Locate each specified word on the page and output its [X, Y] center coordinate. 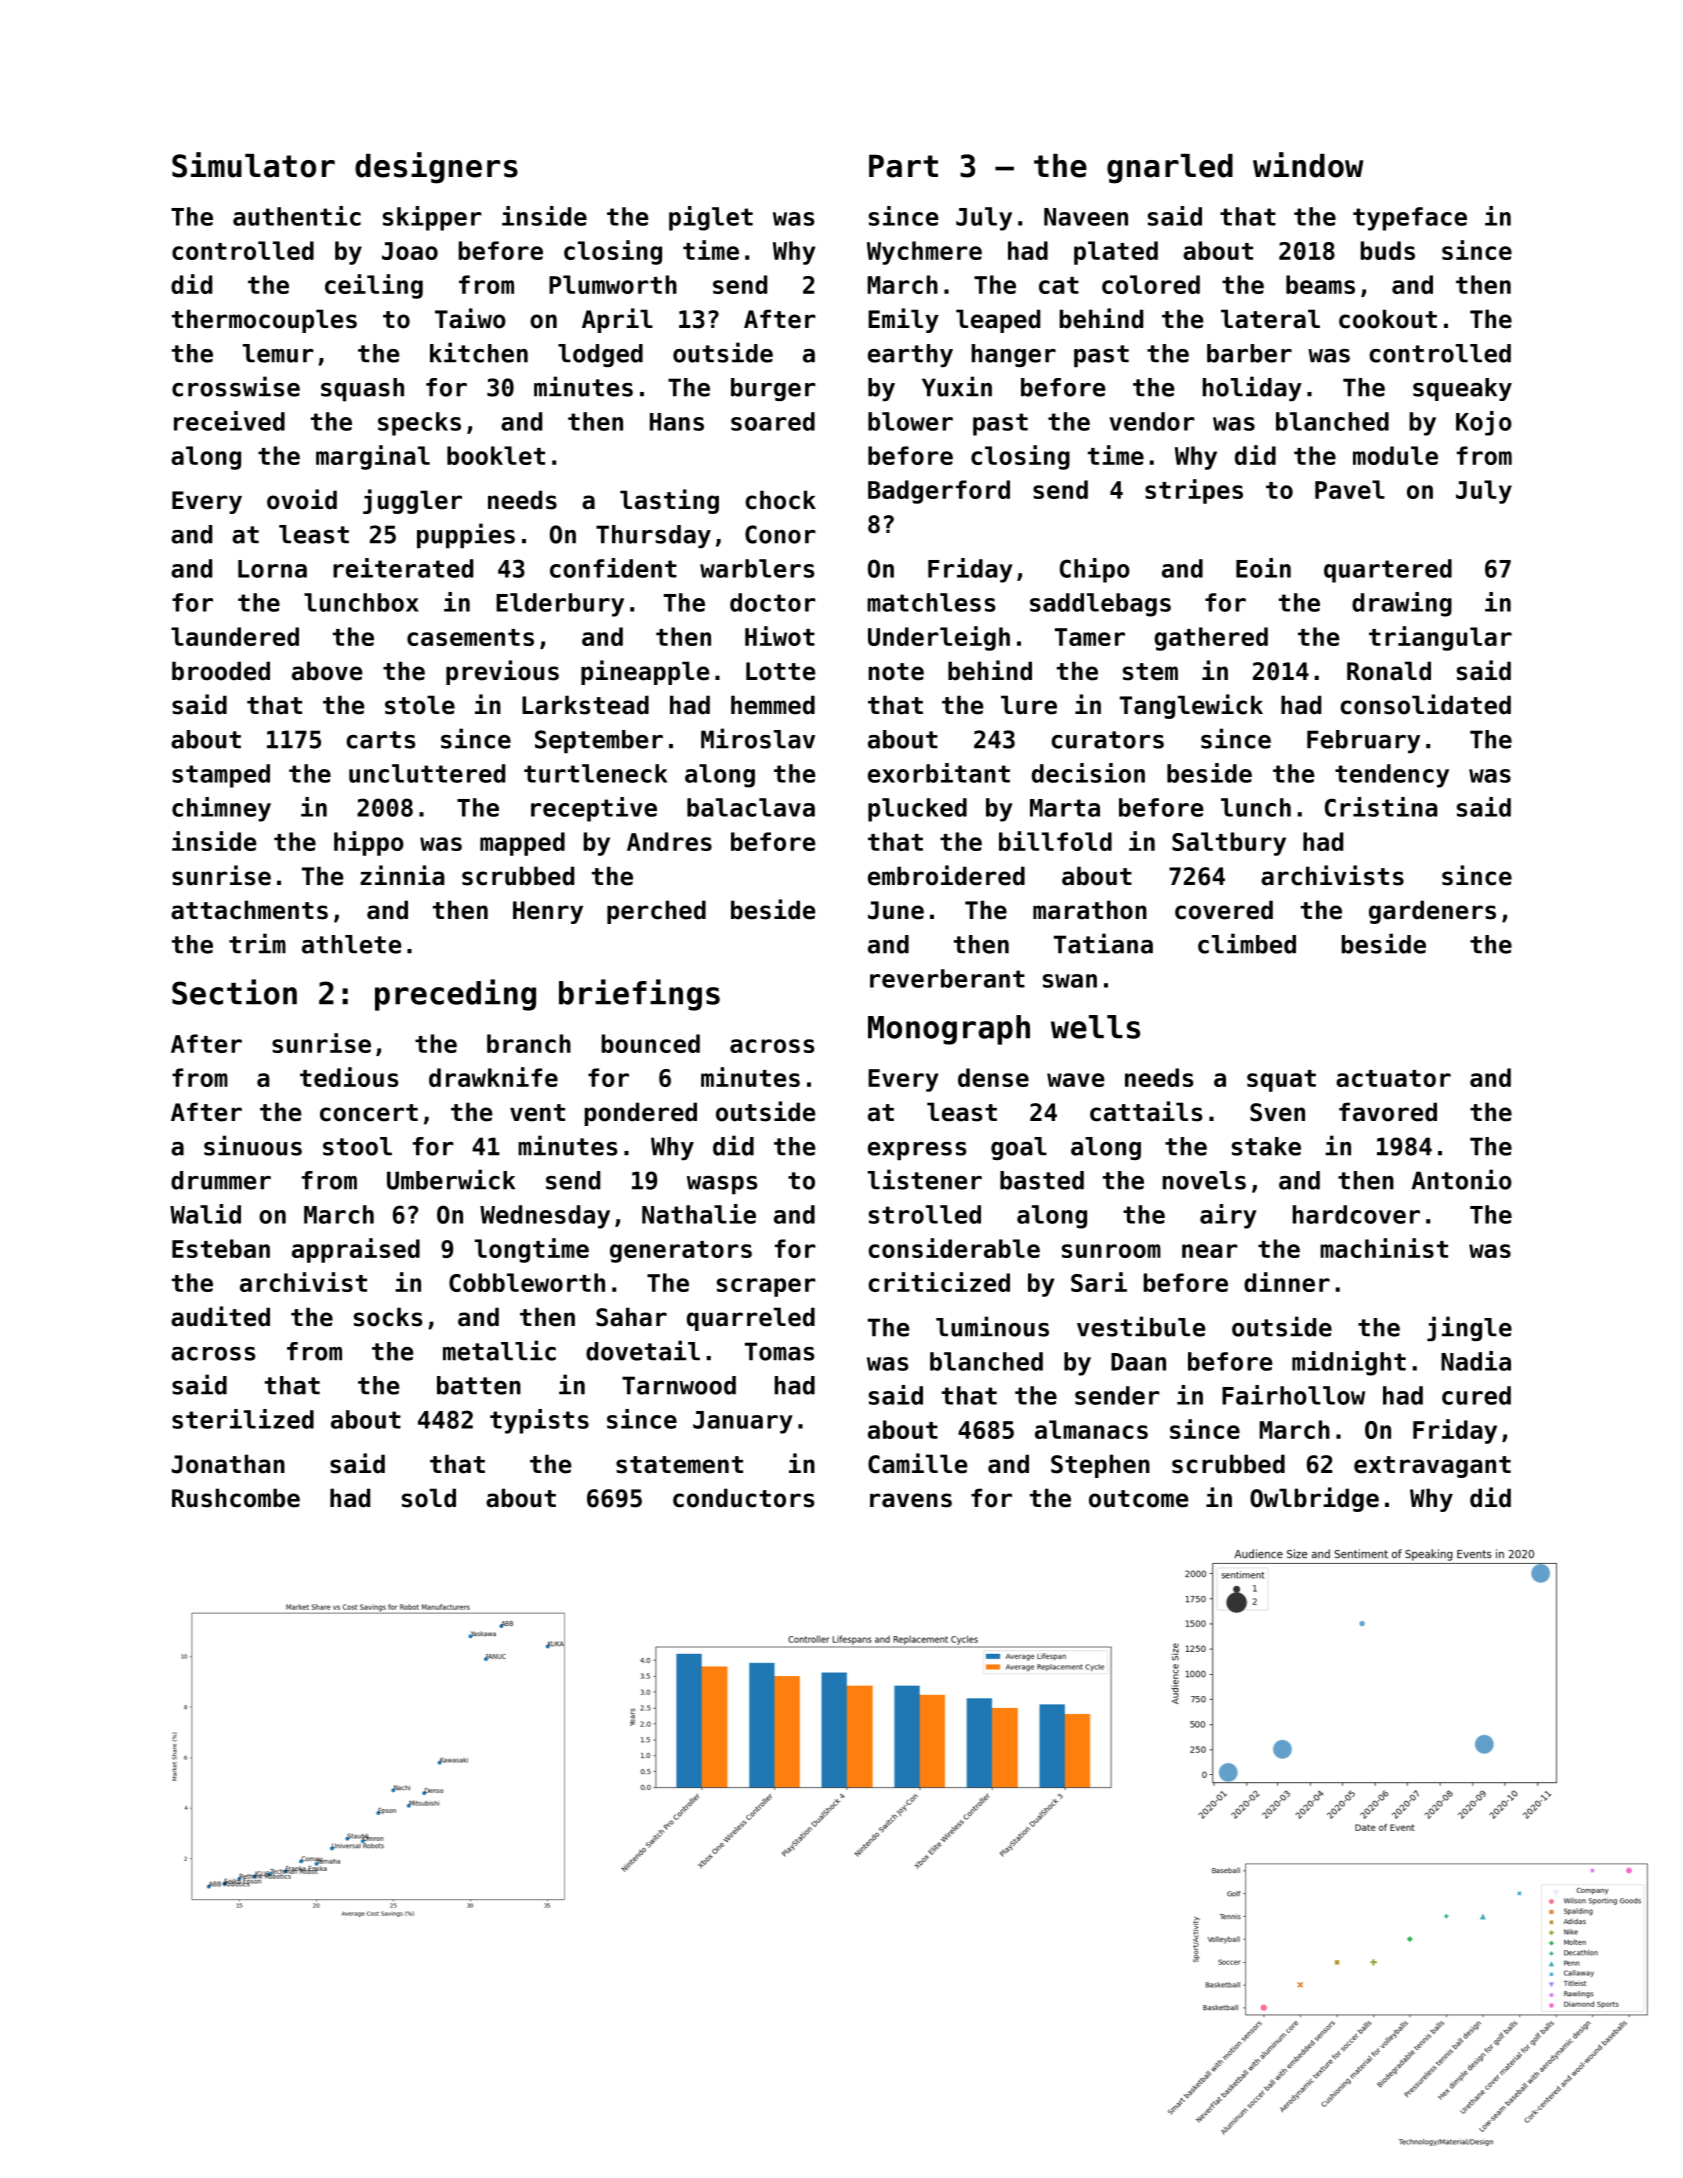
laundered [235, 636]
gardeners [1432, 912]
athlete [351, 944]
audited [220, 1316]
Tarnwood [679, 1385]
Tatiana [1103, 943]
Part [903, 166]
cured [1476, 1395]
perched [656, 912]
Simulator [253, 165]
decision [1088, 773]
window [1308, 165]
